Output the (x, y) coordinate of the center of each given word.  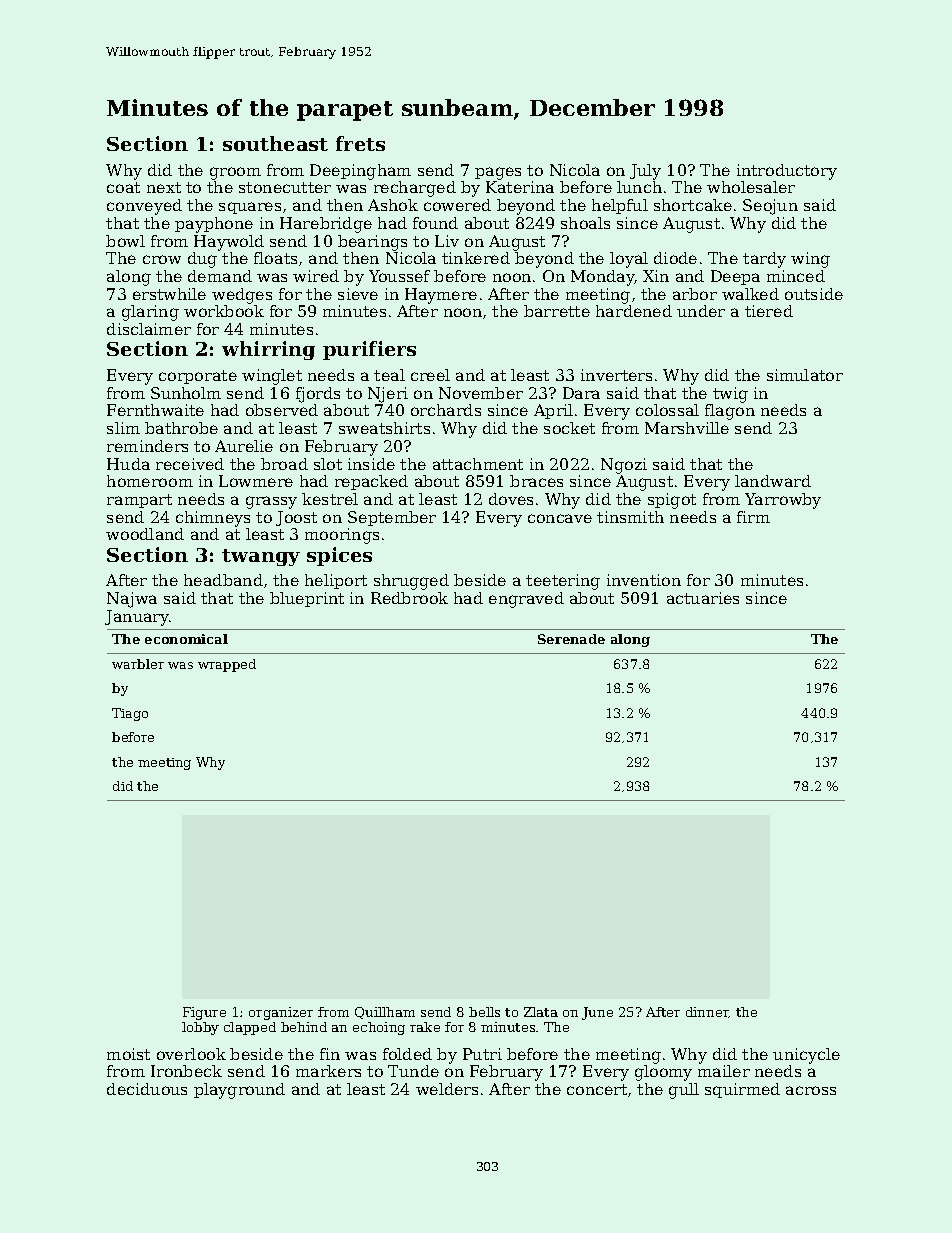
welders (447, 1089)
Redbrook (409, 598)
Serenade (571, 639)
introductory (787, 172)
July (645, 172)
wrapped (227, 665)
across (811, 1090)
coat (123, 187)
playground (239, 1091)
